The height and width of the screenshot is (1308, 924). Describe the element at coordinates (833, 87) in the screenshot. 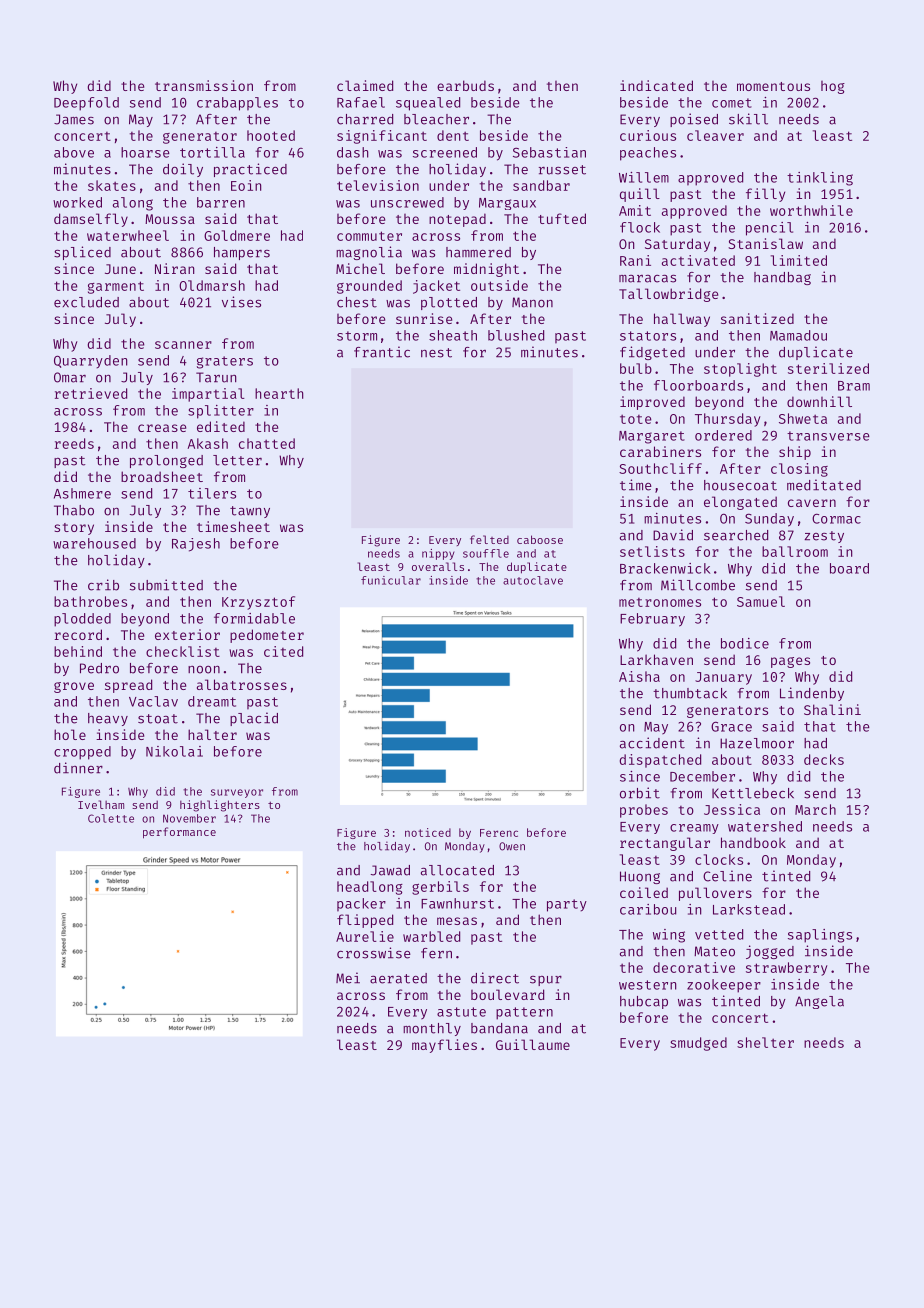

I see `hog` at that location.
